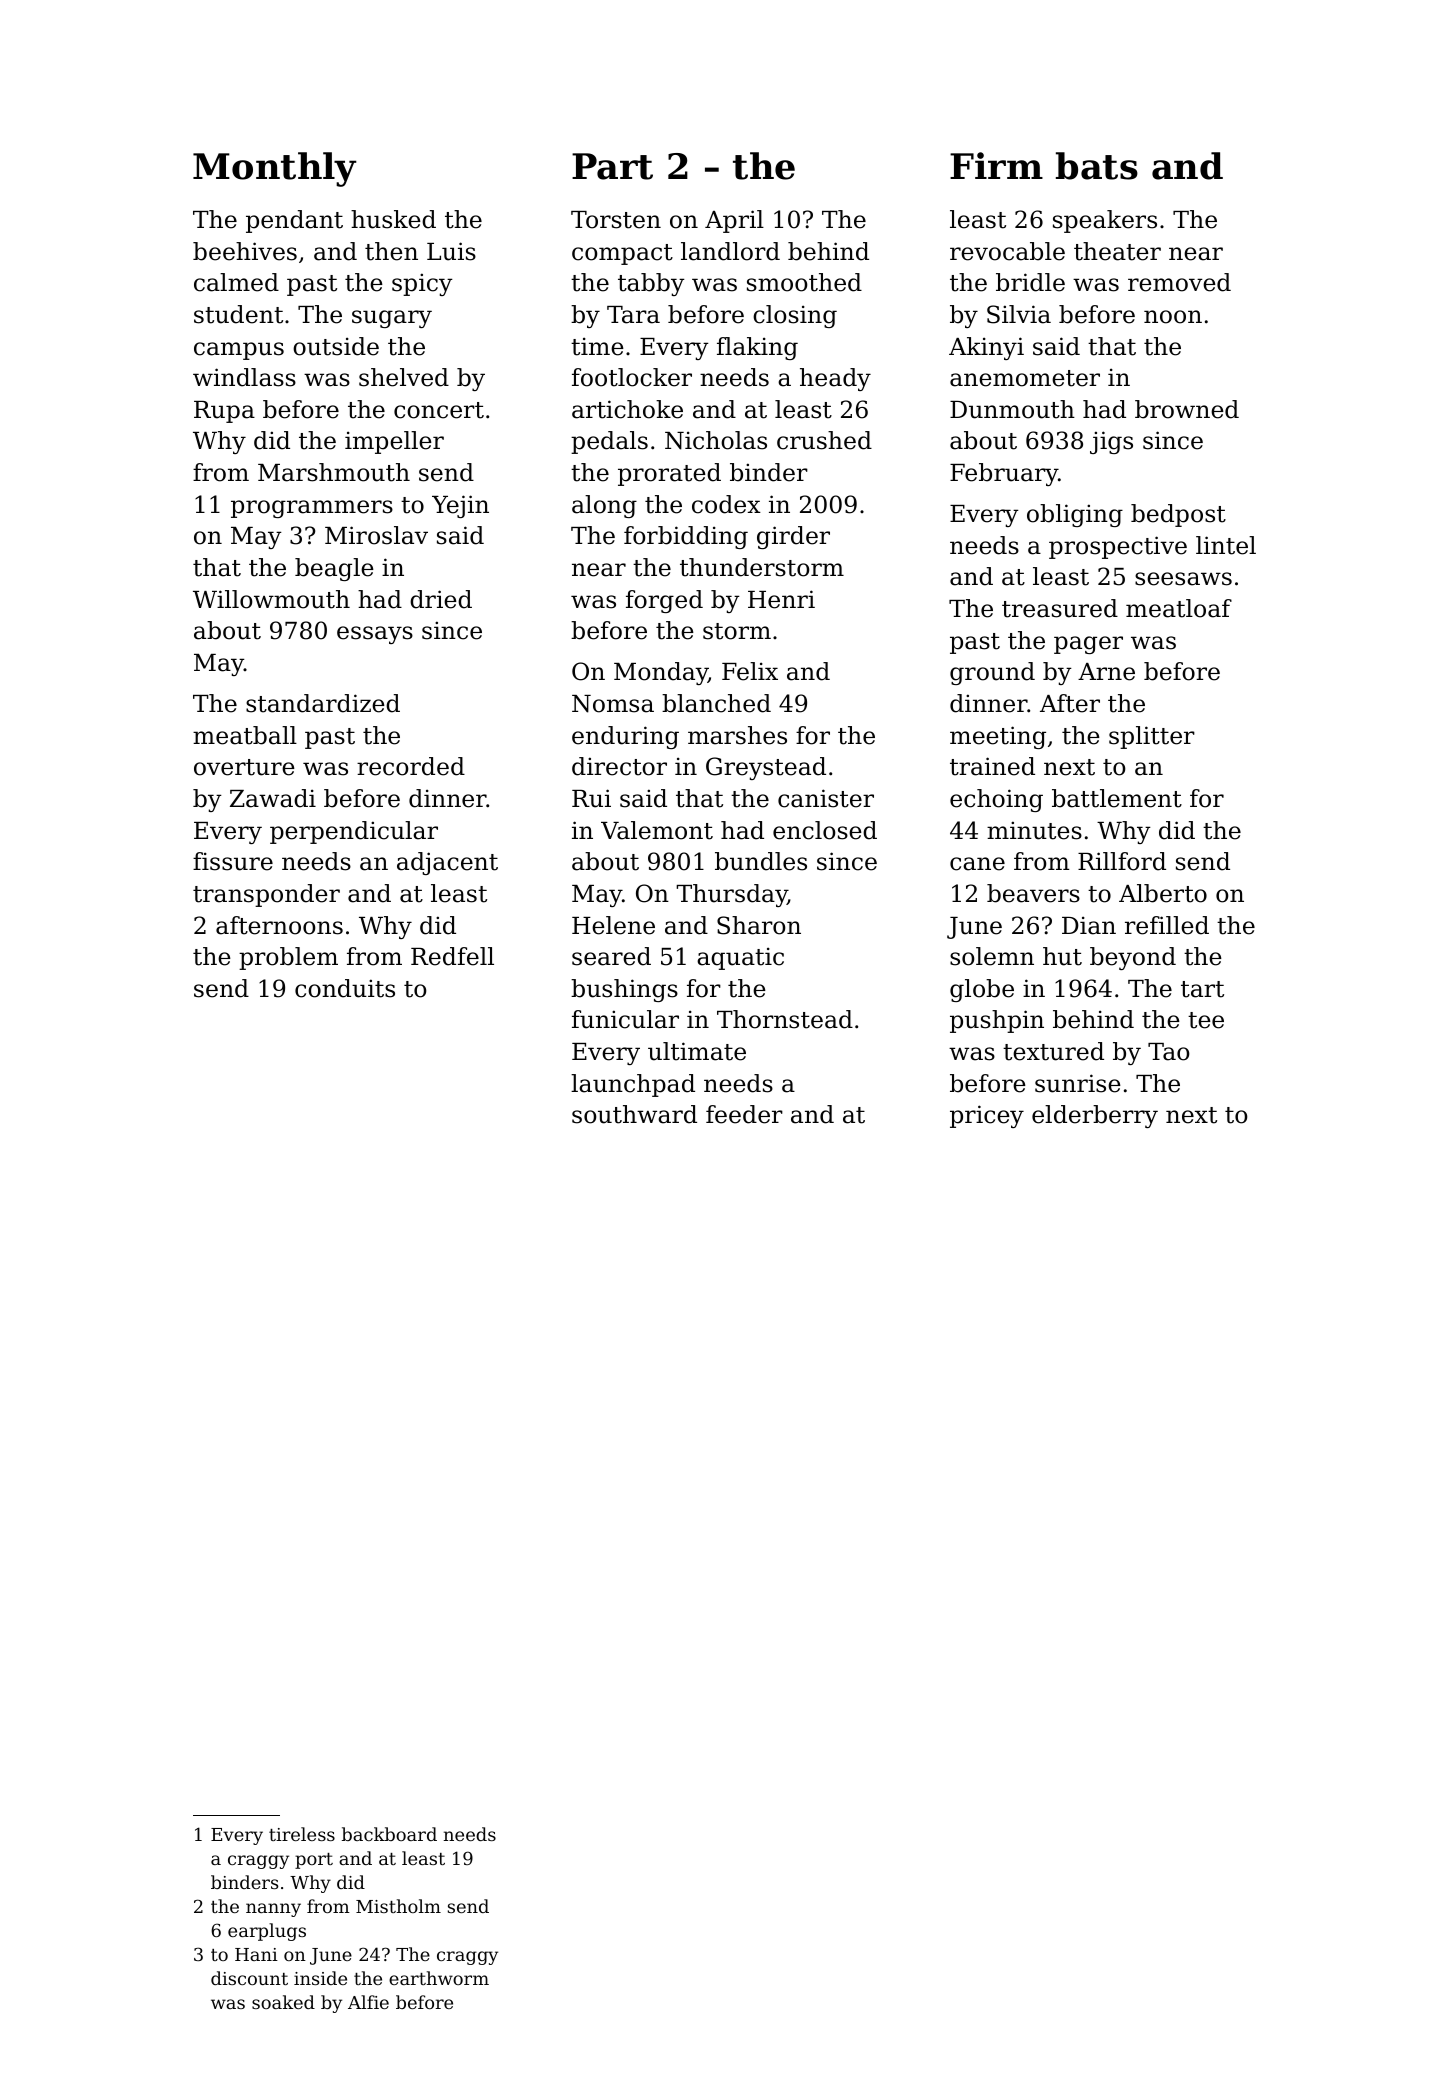 Image resolution: width=1450 pixels, height=2100 pixels. What do you see at coordinates (657, 830) in the page?
I see `Valemont` at bounding box center [657, 830].
